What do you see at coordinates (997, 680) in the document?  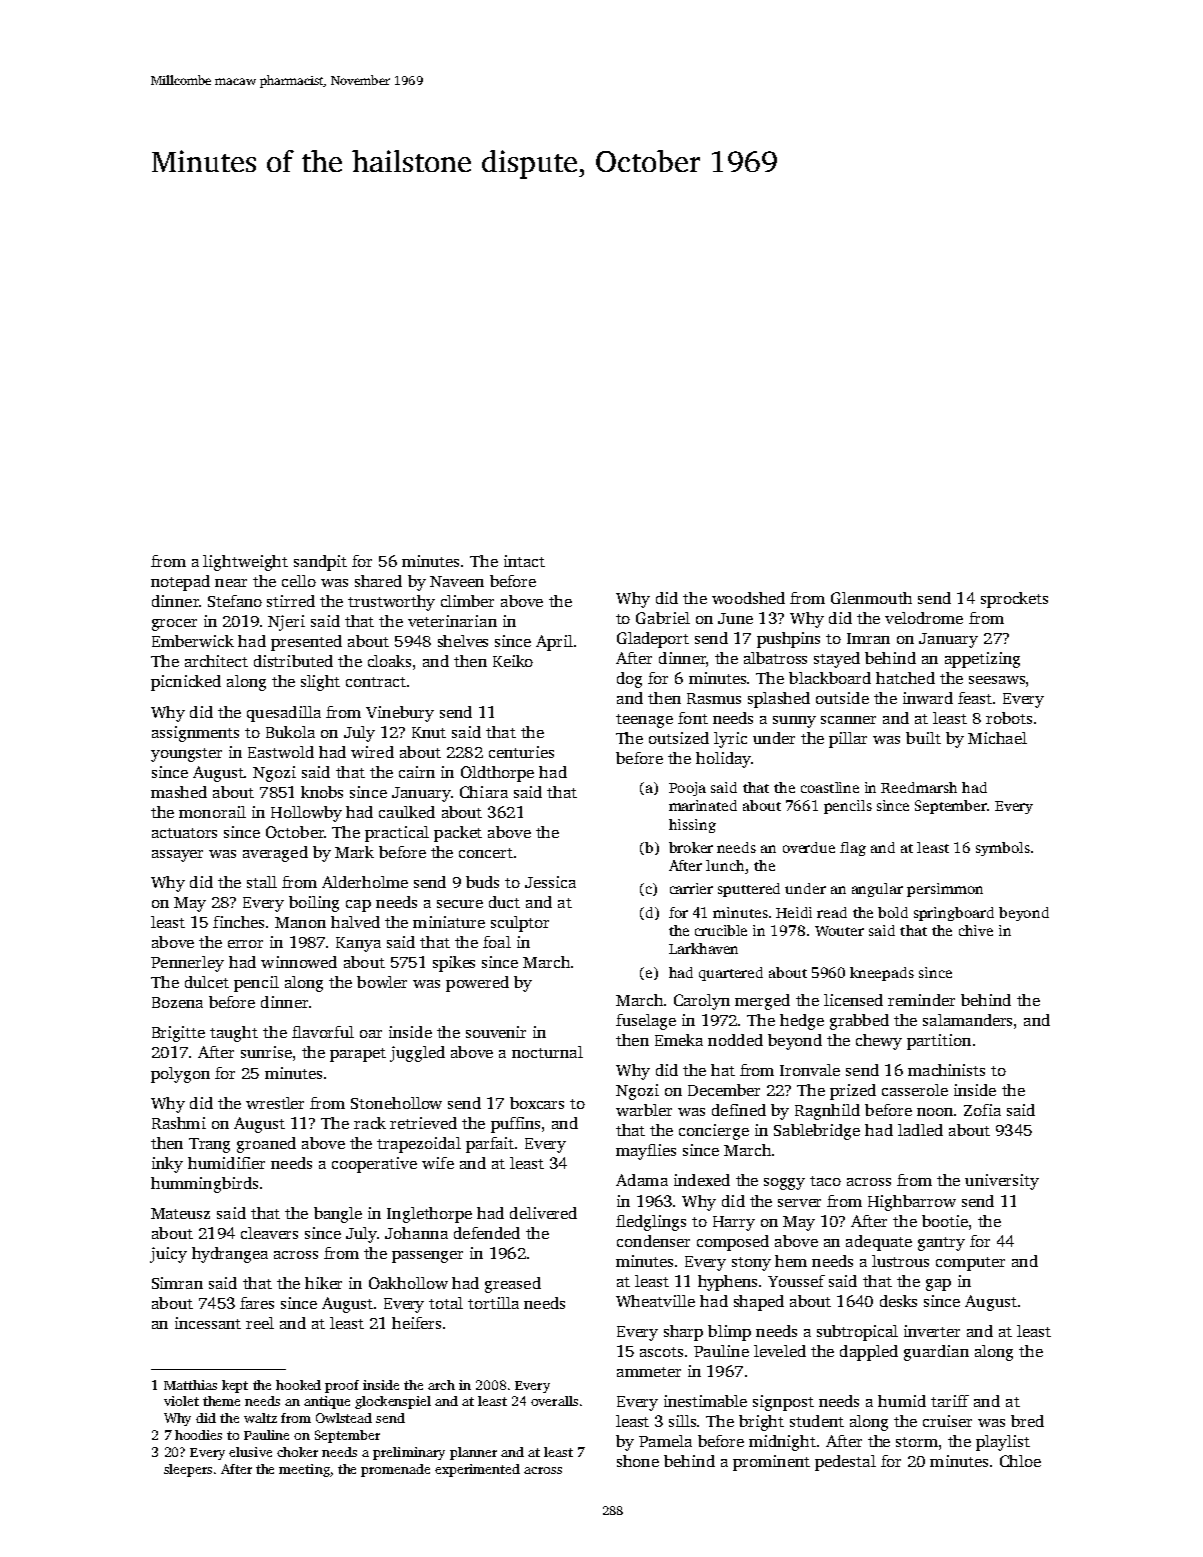 I see `seesaws` at bounding box center [997, 680].
